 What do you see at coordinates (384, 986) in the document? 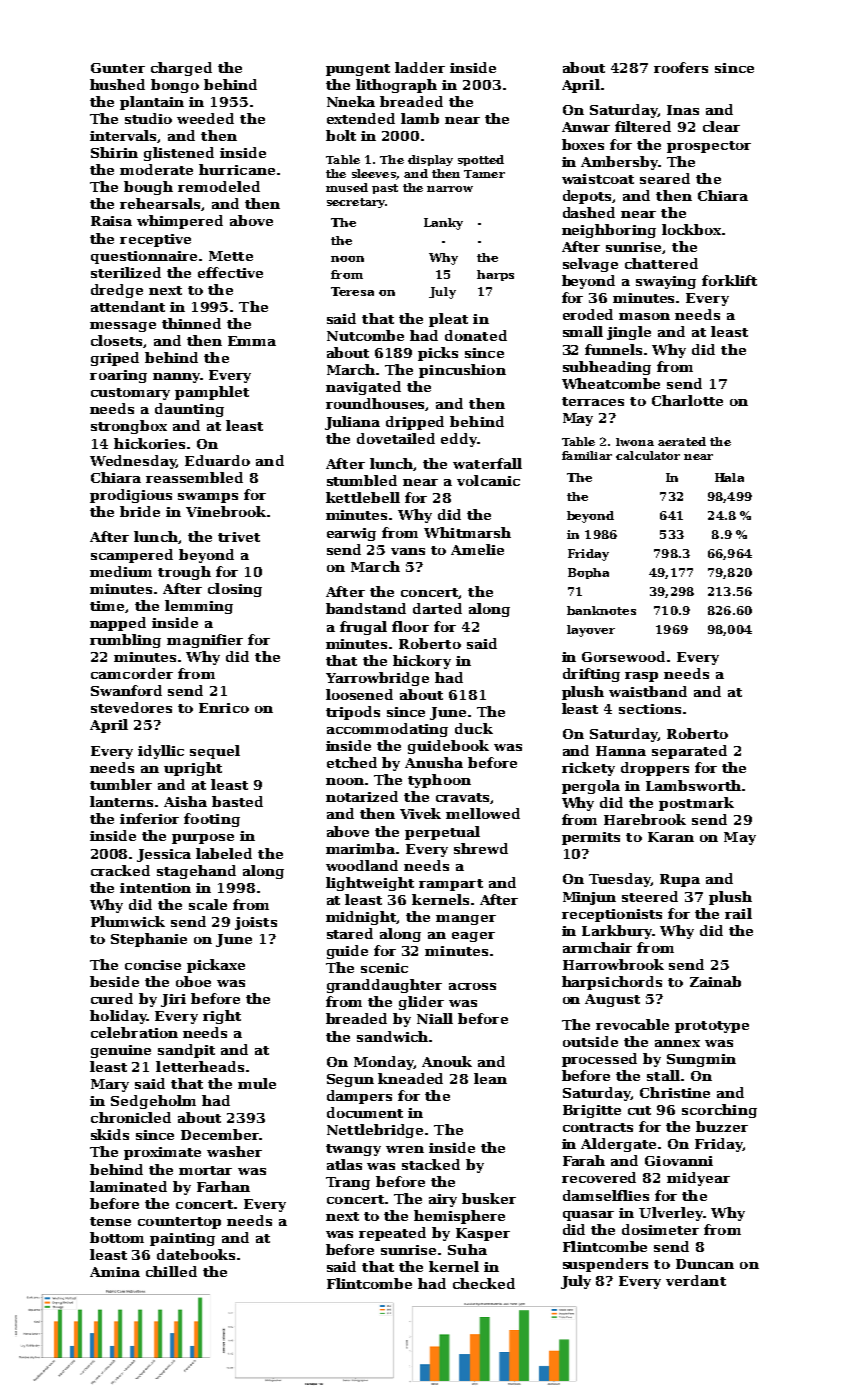
I see `granddaughter` at bounding box center [384, 986].
